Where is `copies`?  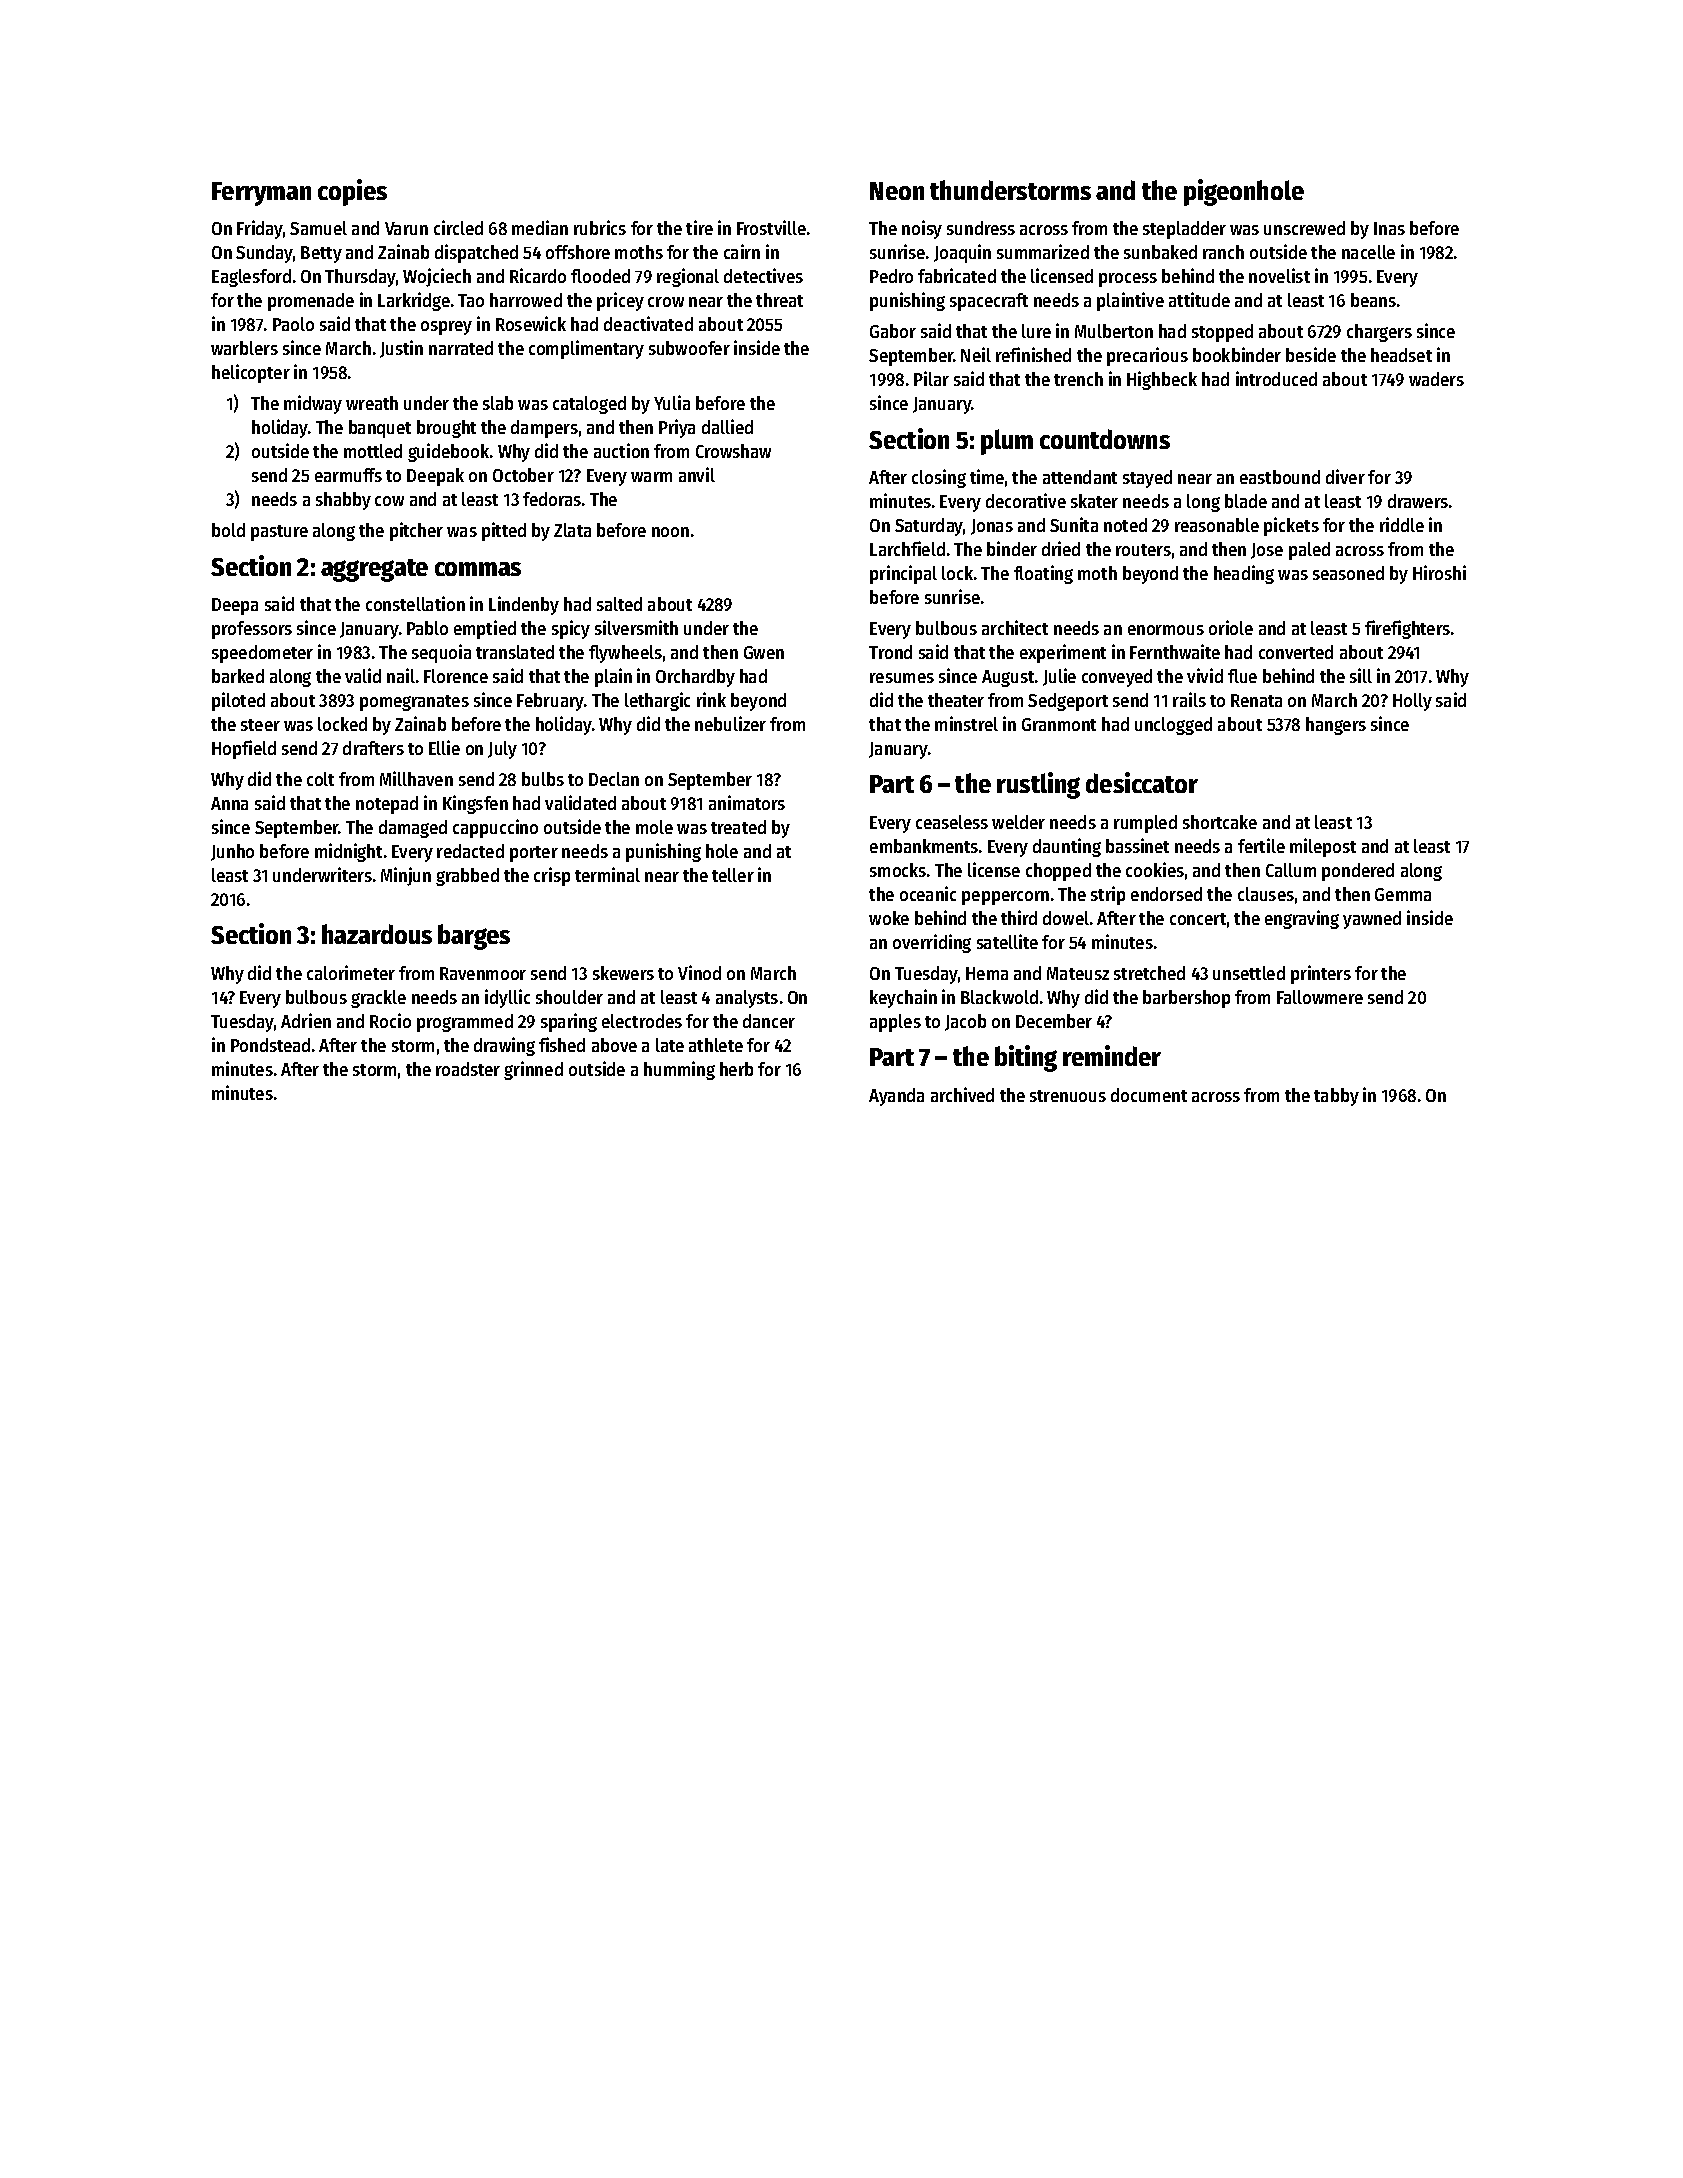
copies is located at coordinates (352, 192).
